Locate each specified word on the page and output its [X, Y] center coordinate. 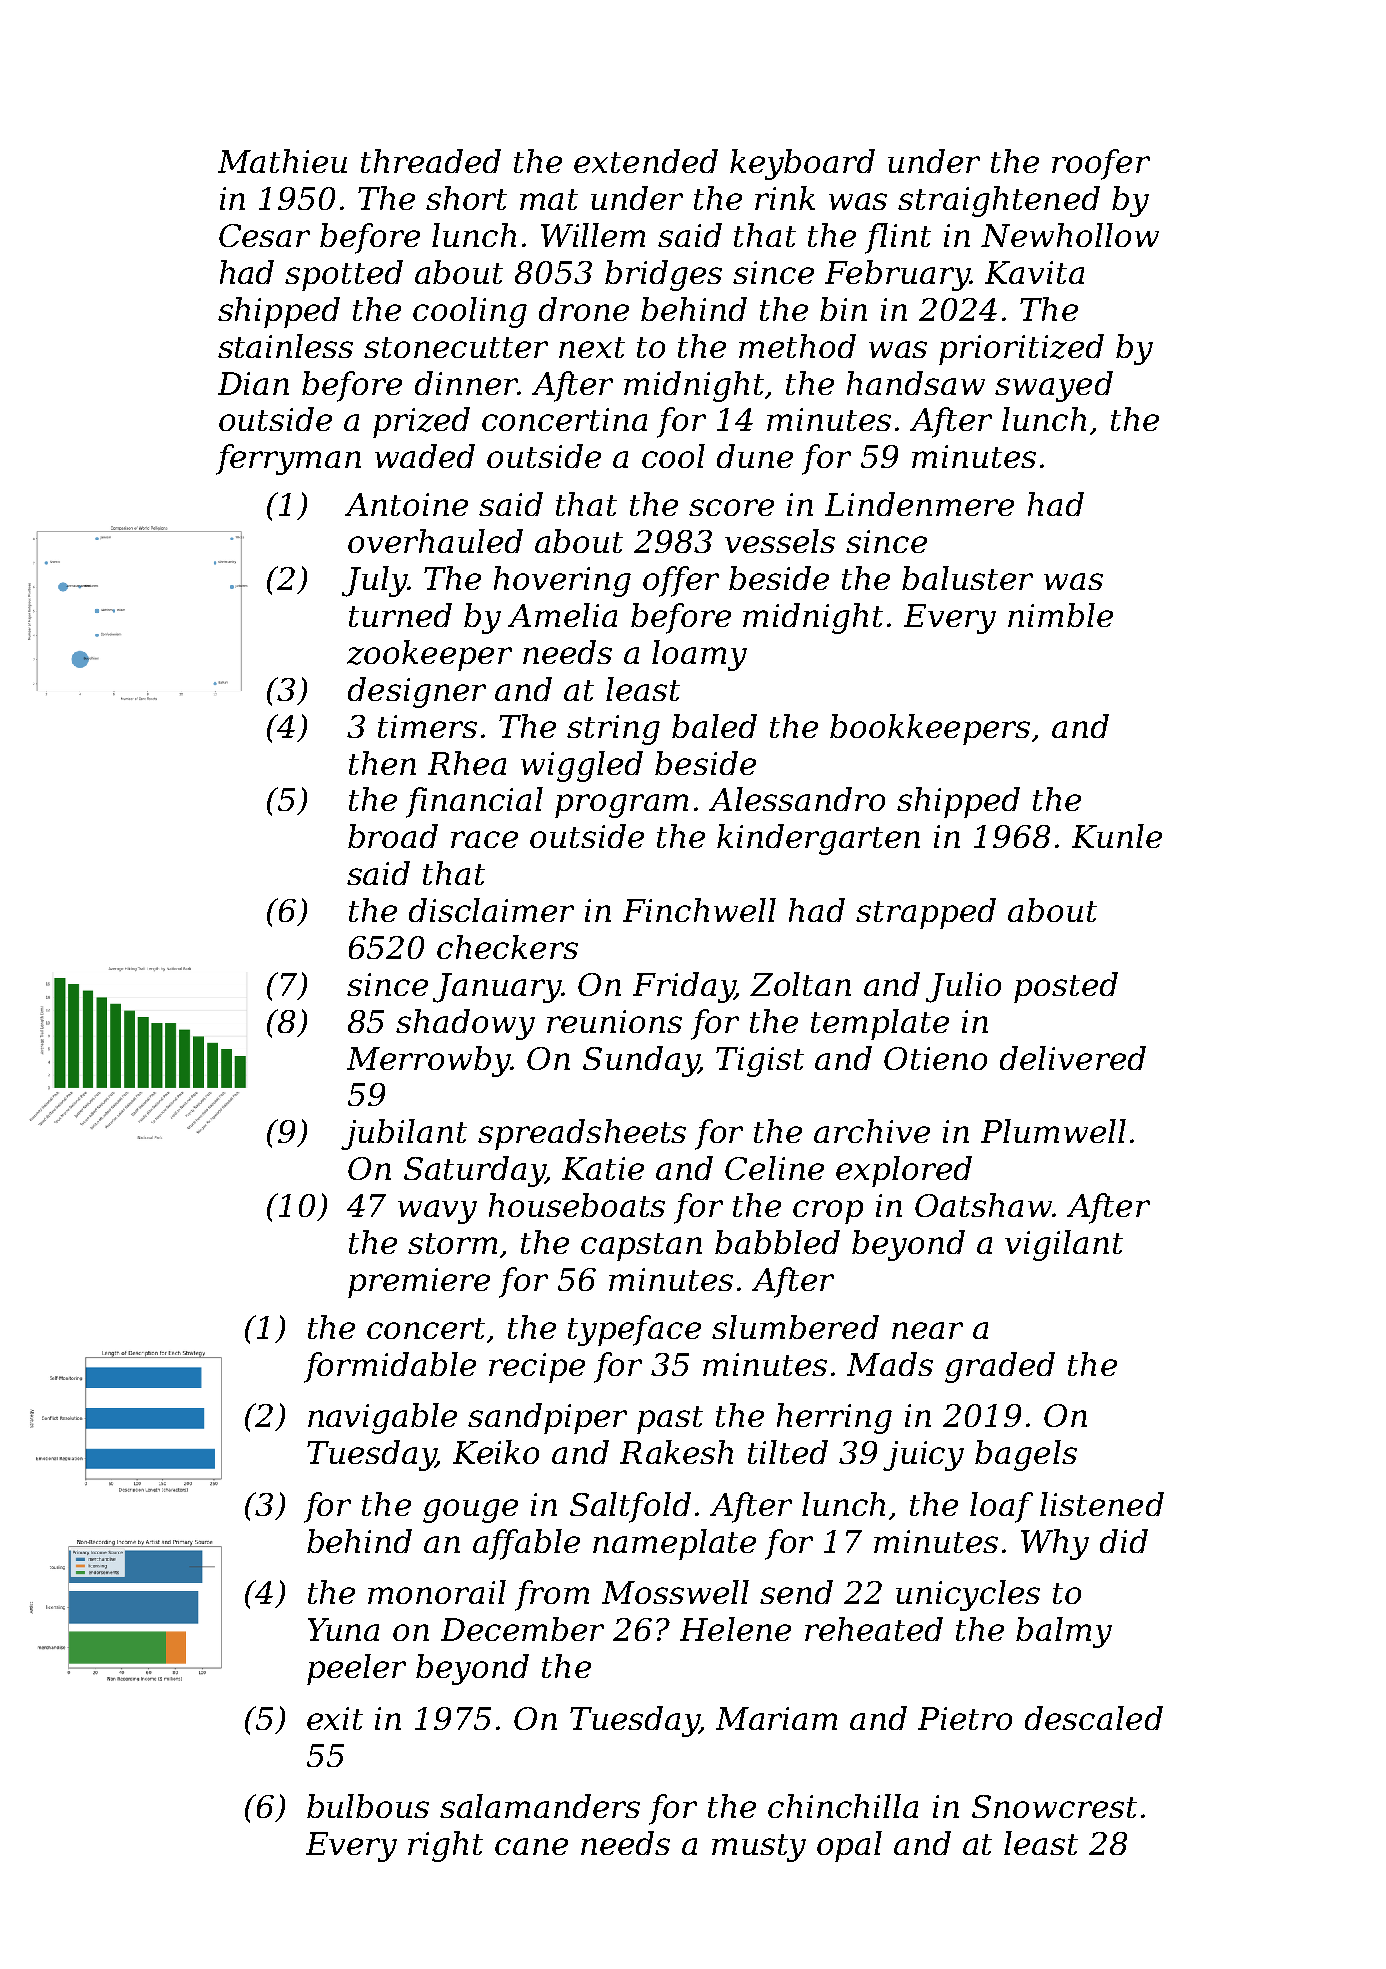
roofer [1101, 164]
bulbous [368, 1806]
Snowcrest [1054, 1806]
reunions [614, 1021]
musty [759, 1848]
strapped [926, 913]
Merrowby [429, 1061]
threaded [431, 161]
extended [646, 161]
